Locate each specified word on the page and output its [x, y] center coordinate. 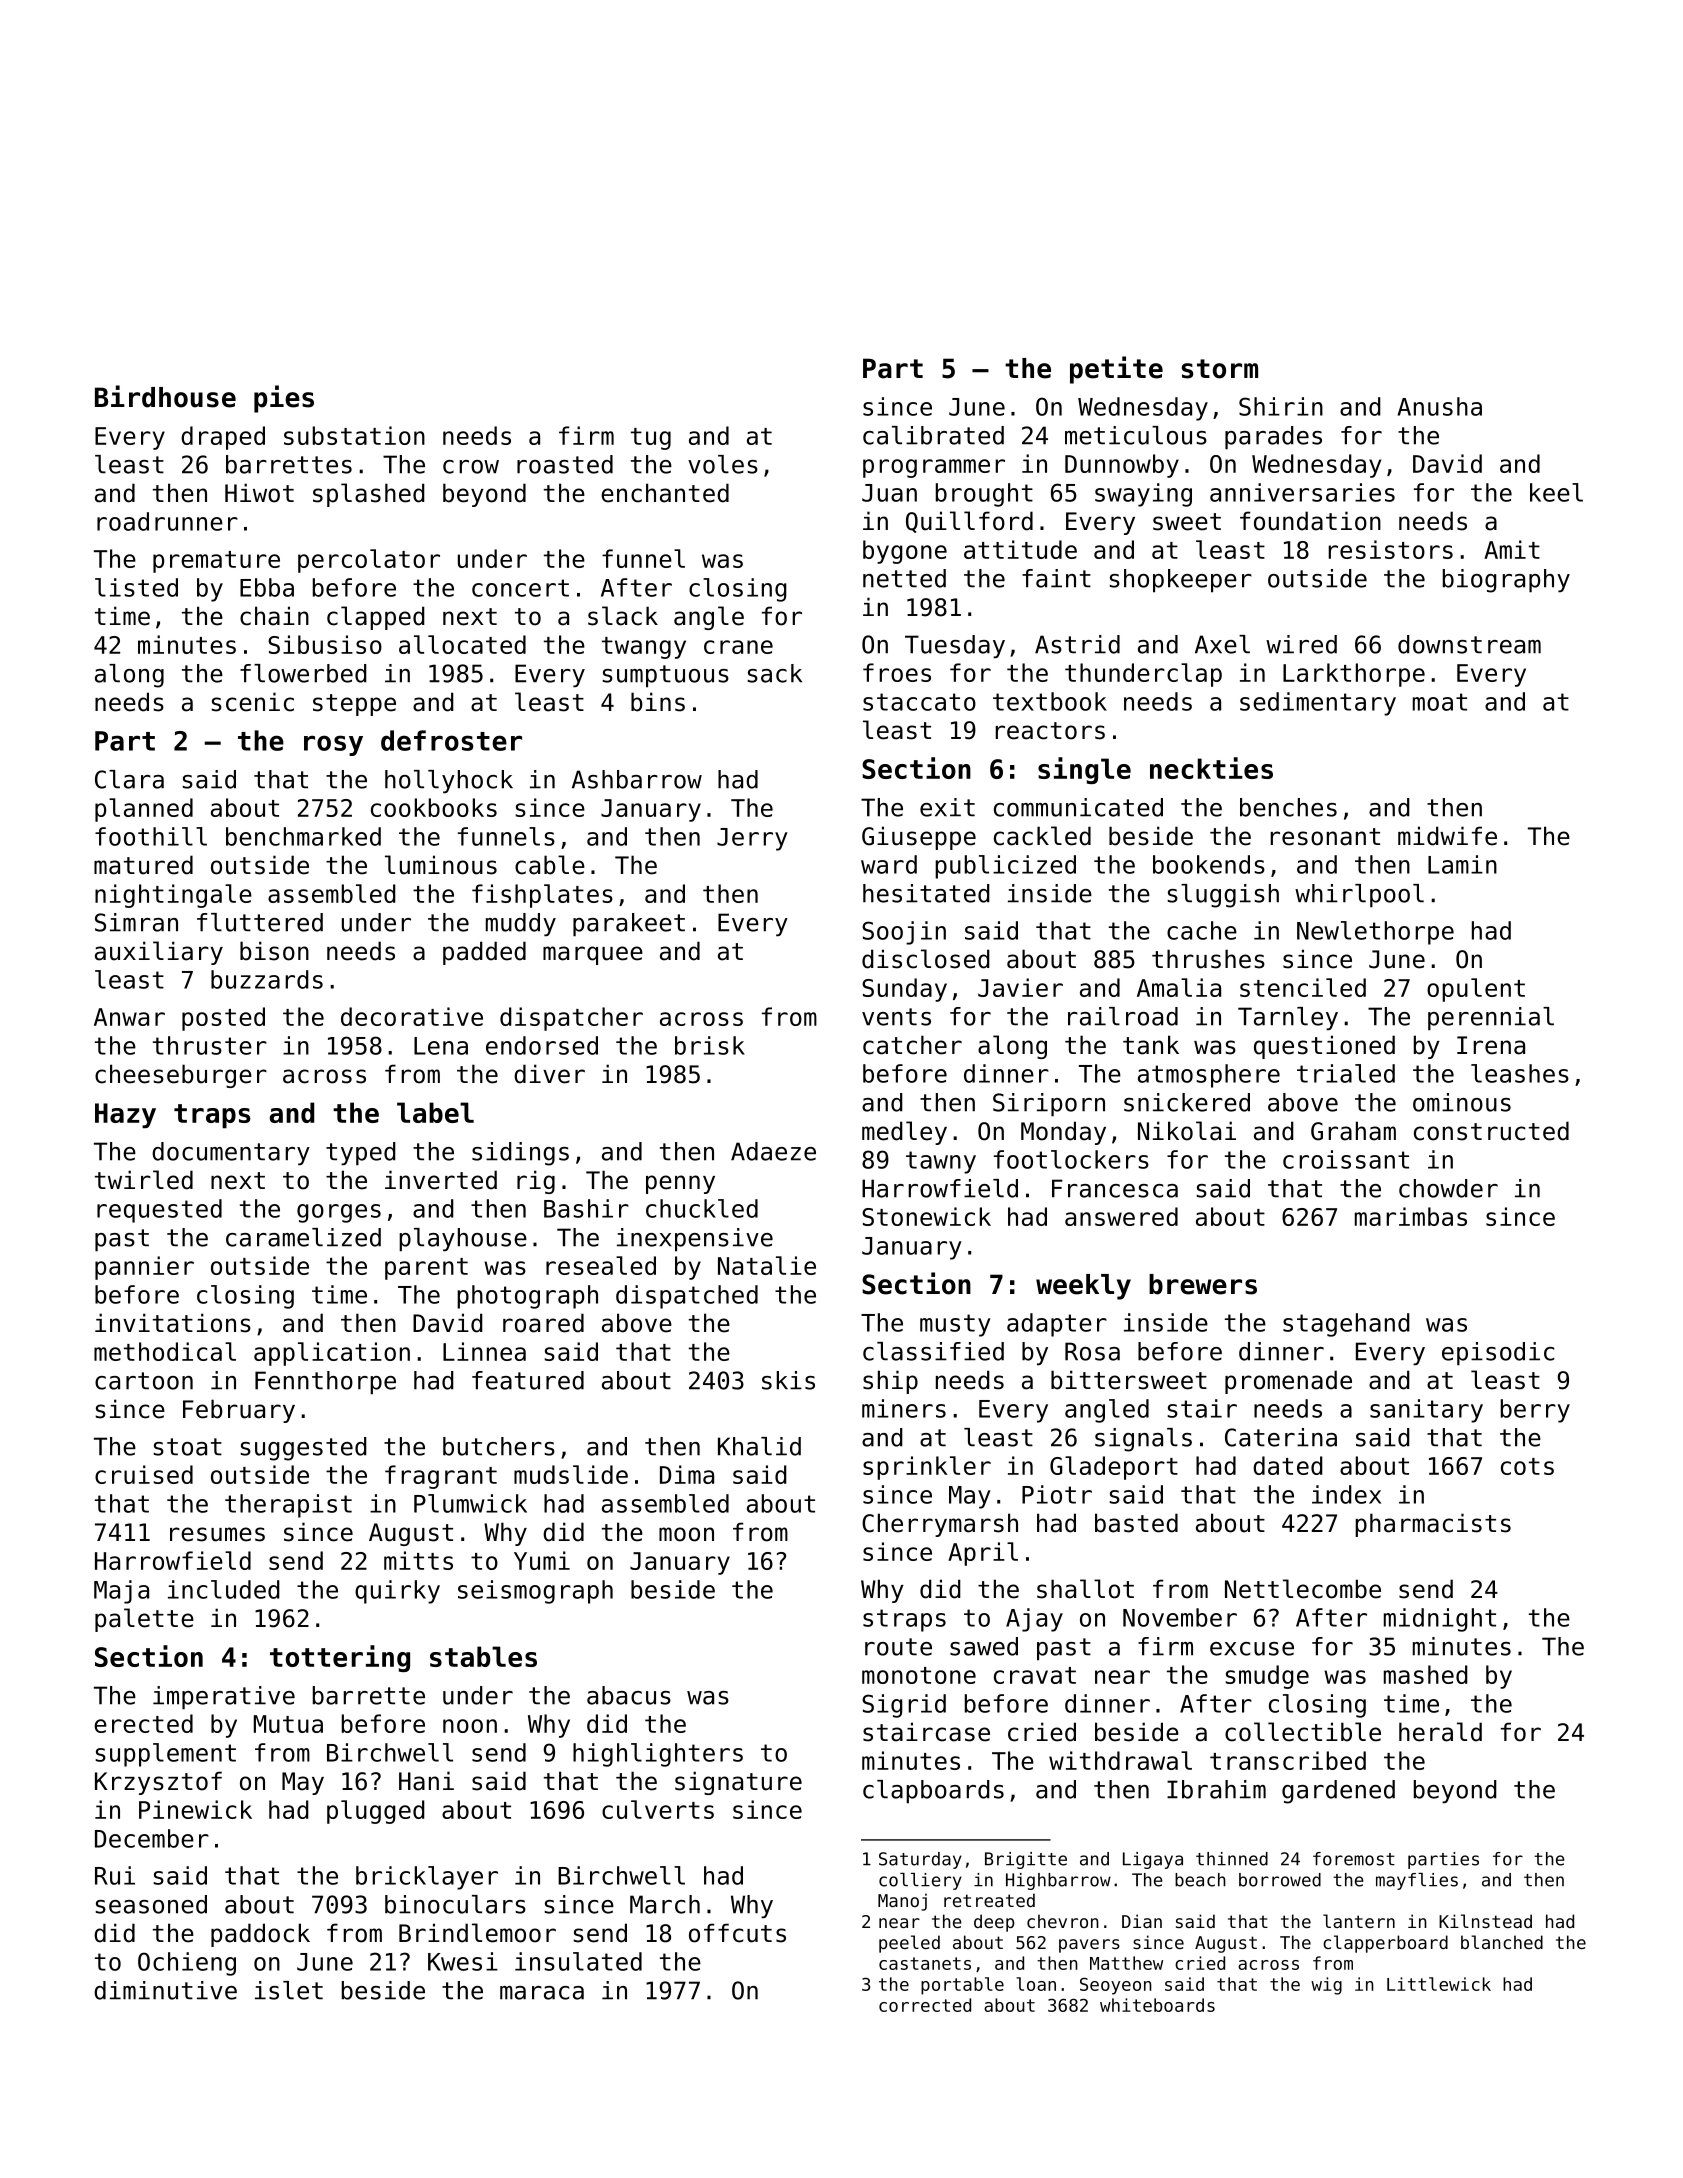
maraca [542, 1993]
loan [1036, 1984]
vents [896, 1017]
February [239, 1411]
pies [284, 399]
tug [651, 439]
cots [1527, 1466]
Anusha [1439, 406]
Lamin [1462, 864]
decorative [412, 1016]
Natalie [767, 1265]
